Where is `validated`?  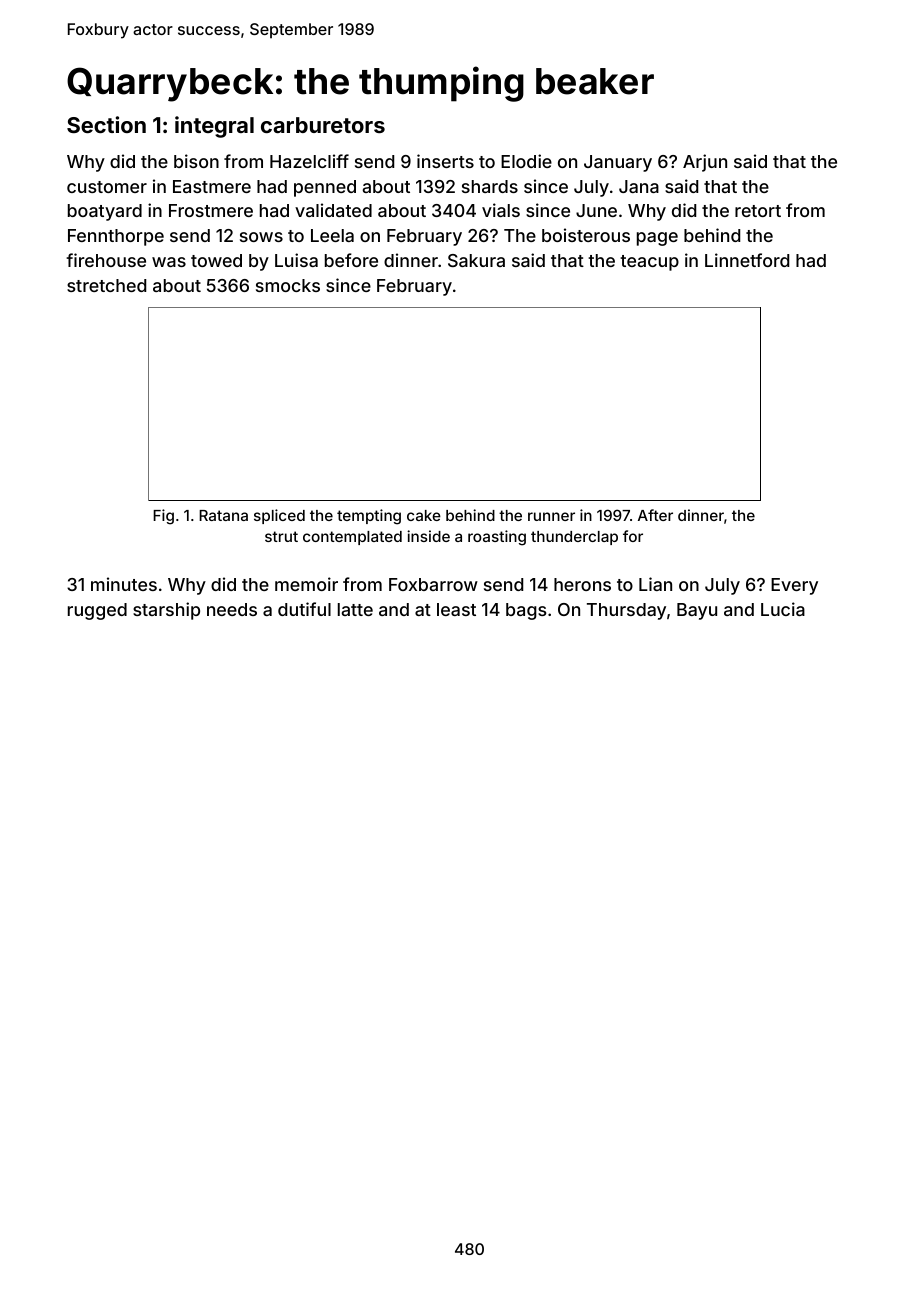 validated is located at coordinates (333, 210).
